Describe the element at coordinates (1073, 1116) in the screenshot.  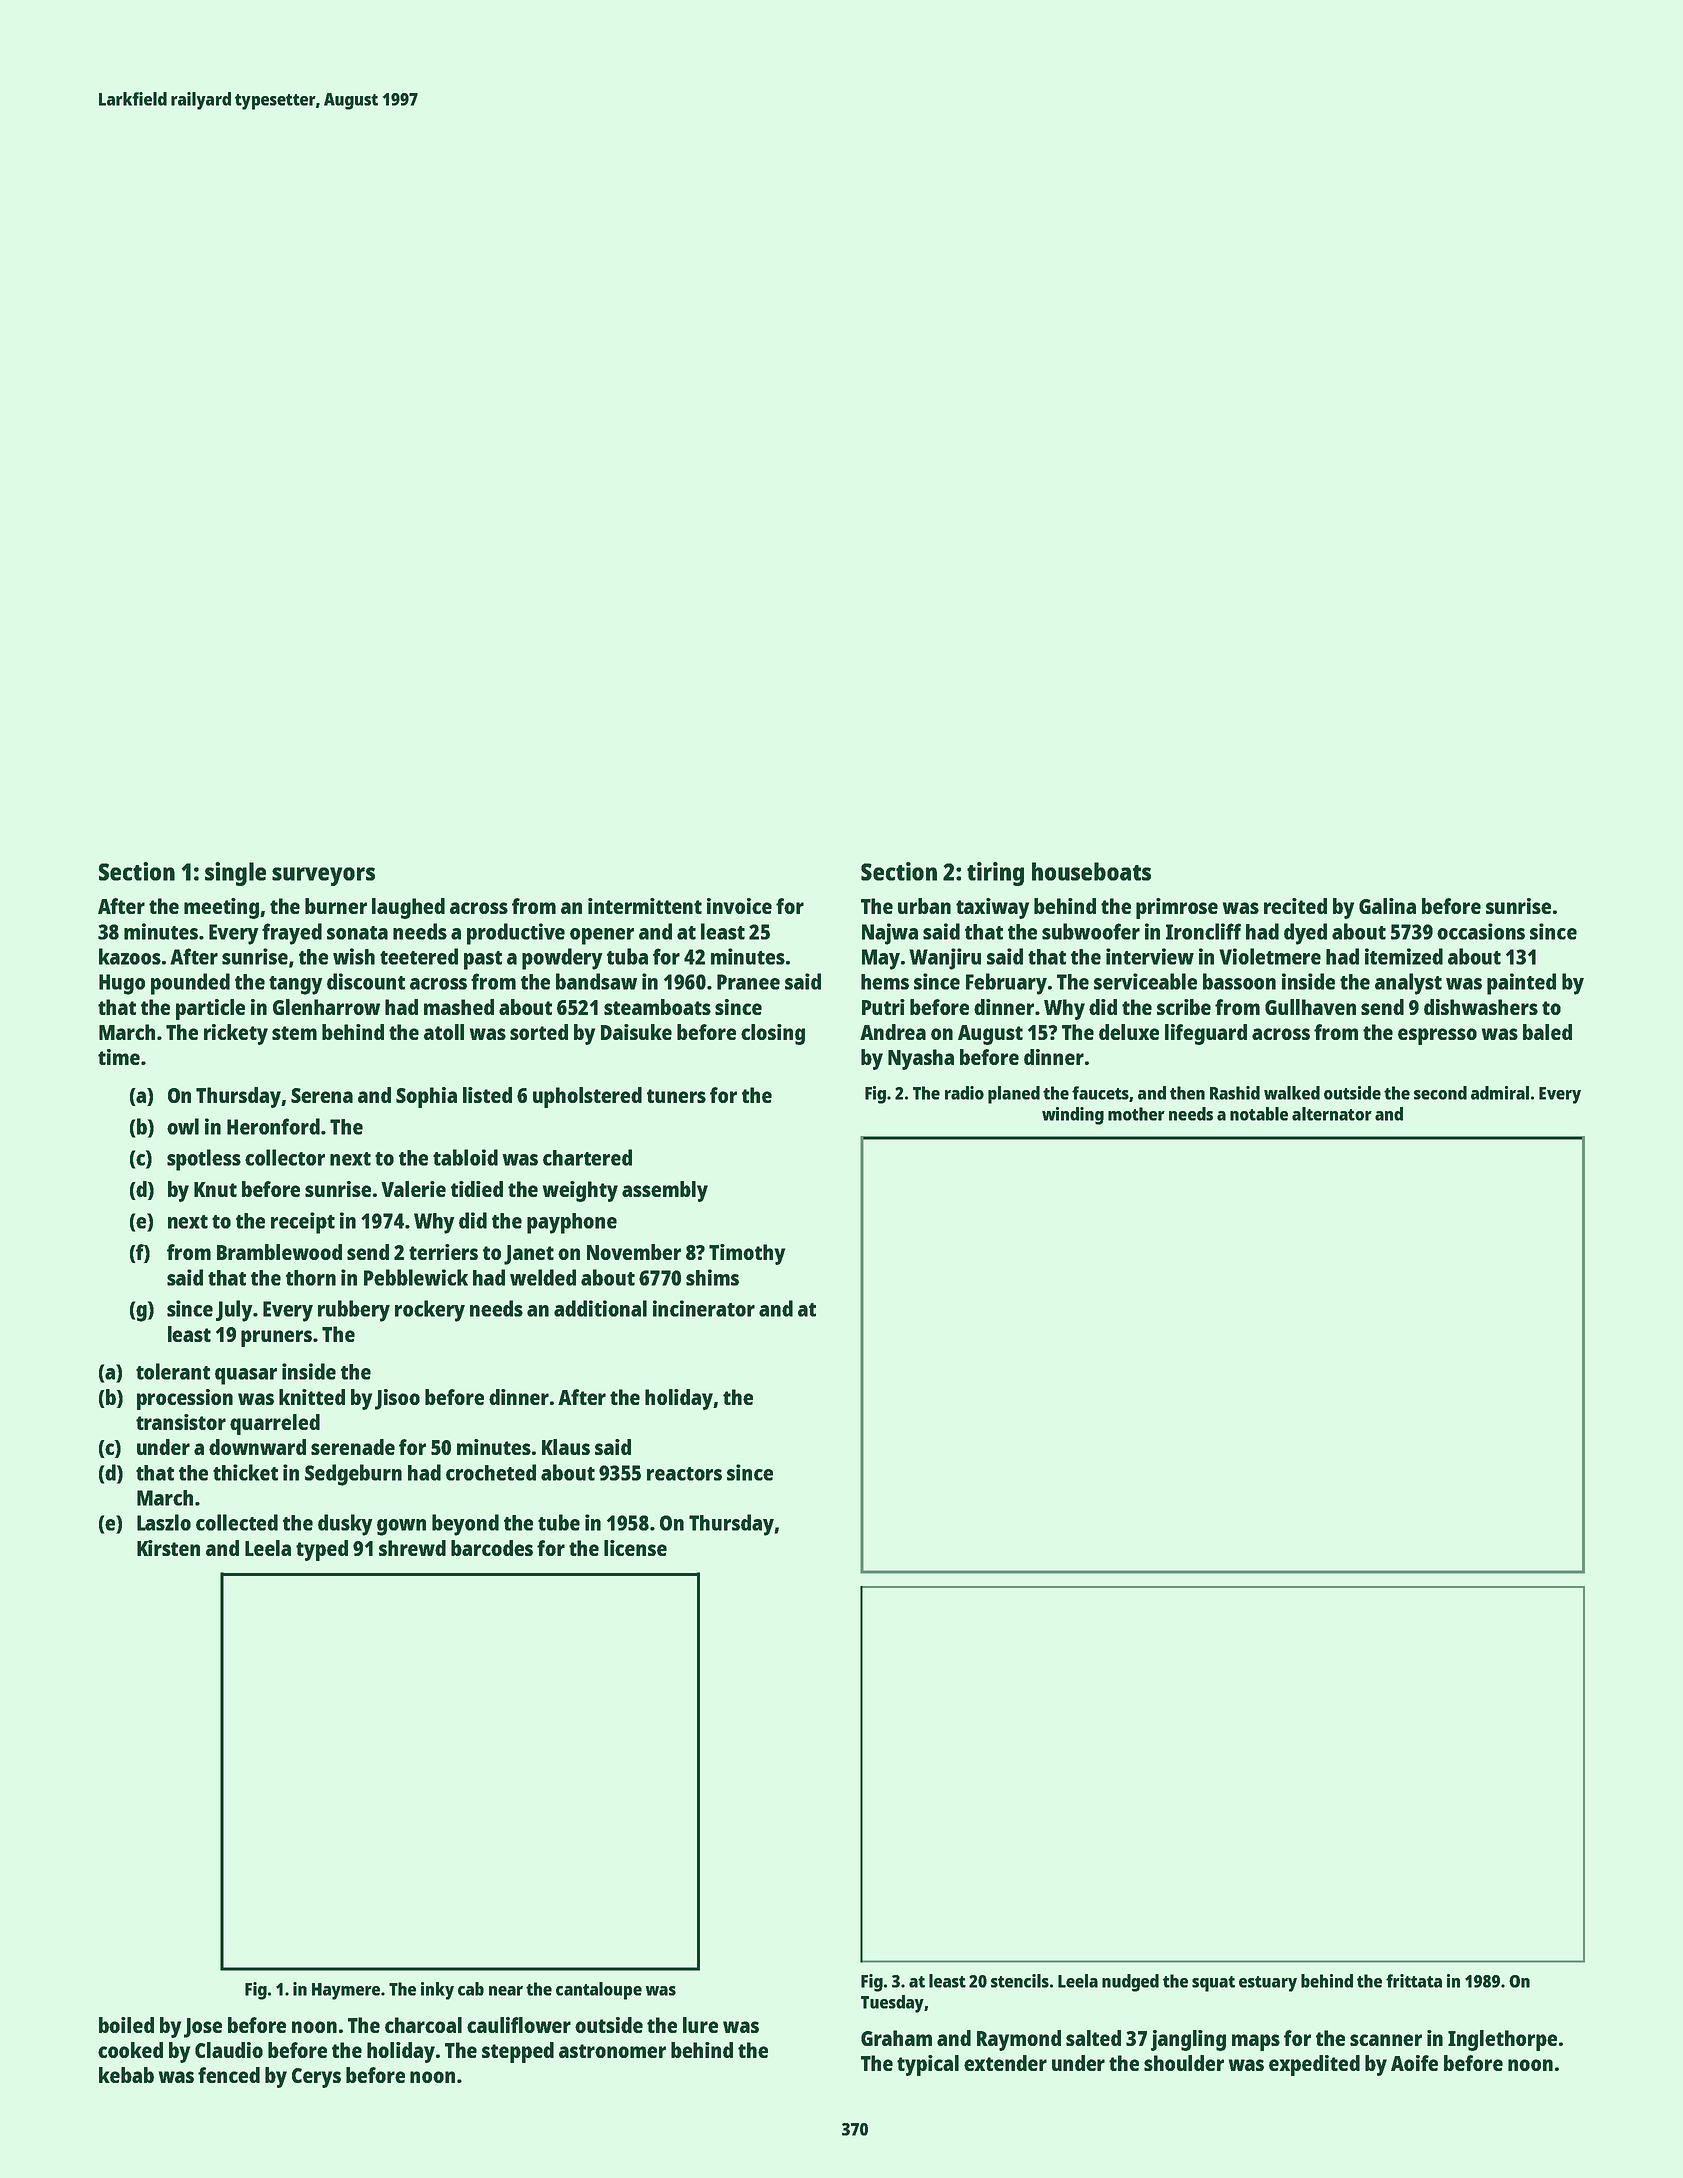
I see `winding` at that location.
